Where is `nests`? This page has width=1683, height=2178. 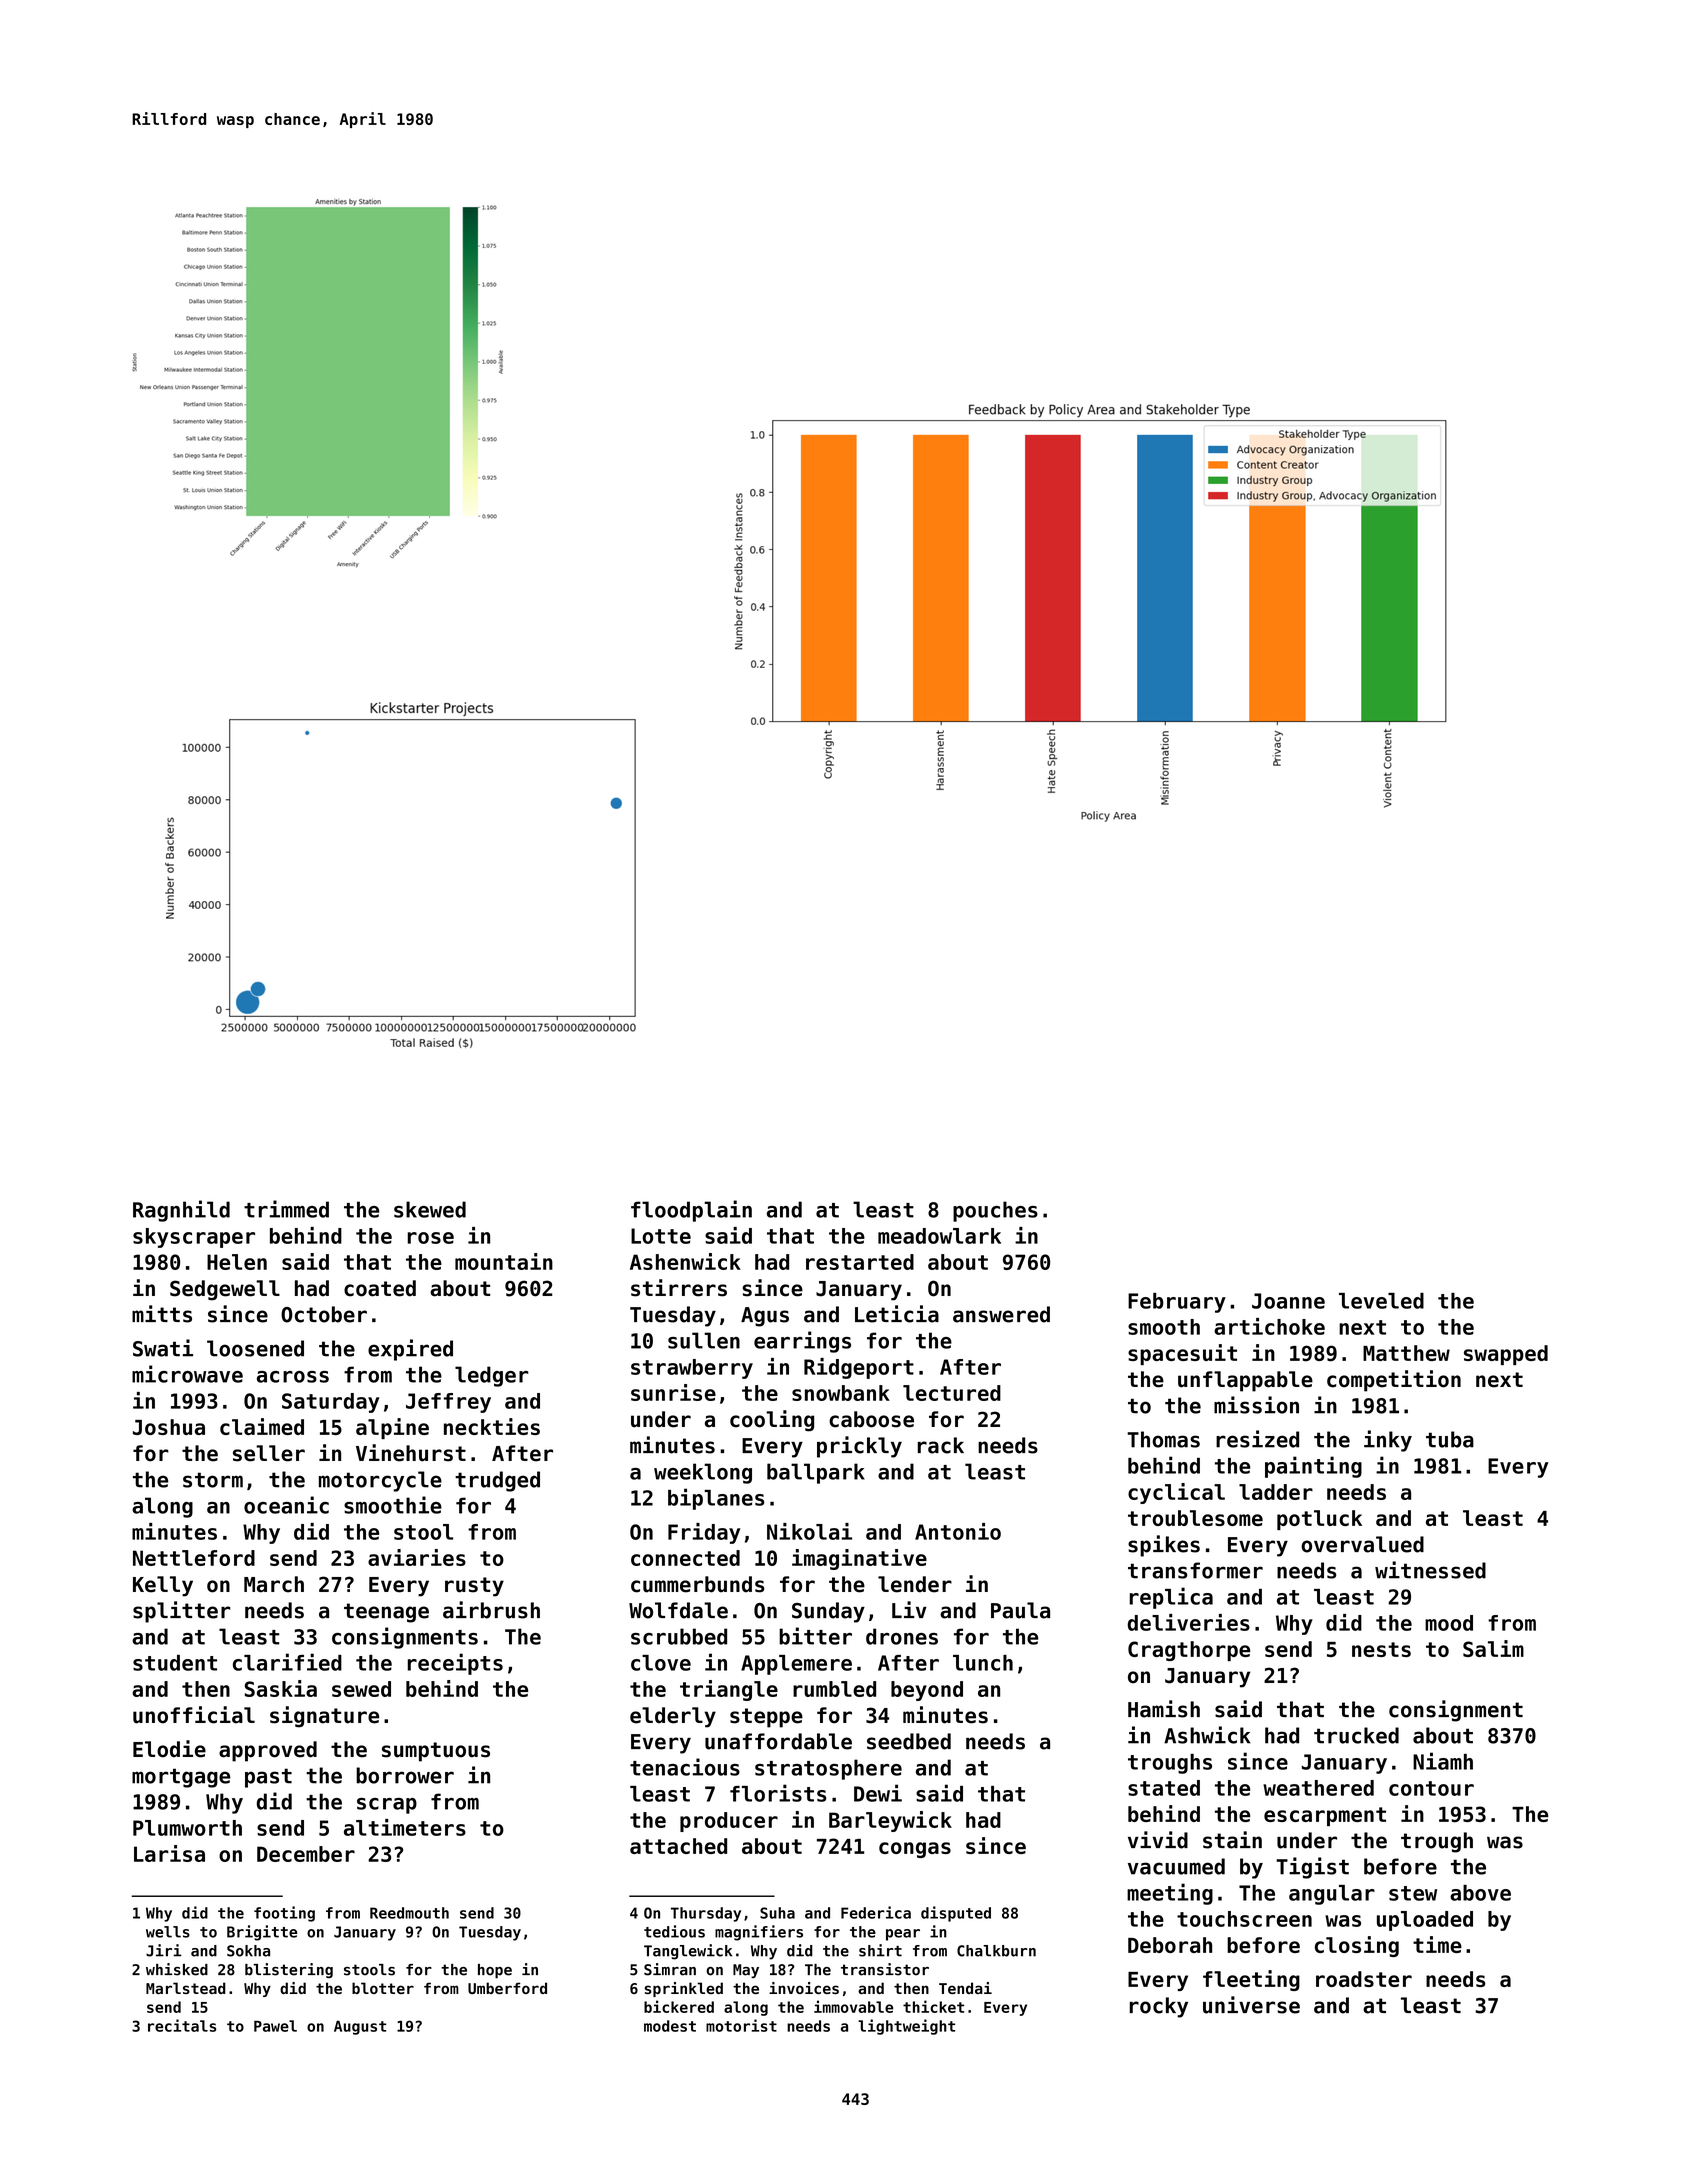 nests is located at coordinates (1381, 1649).
